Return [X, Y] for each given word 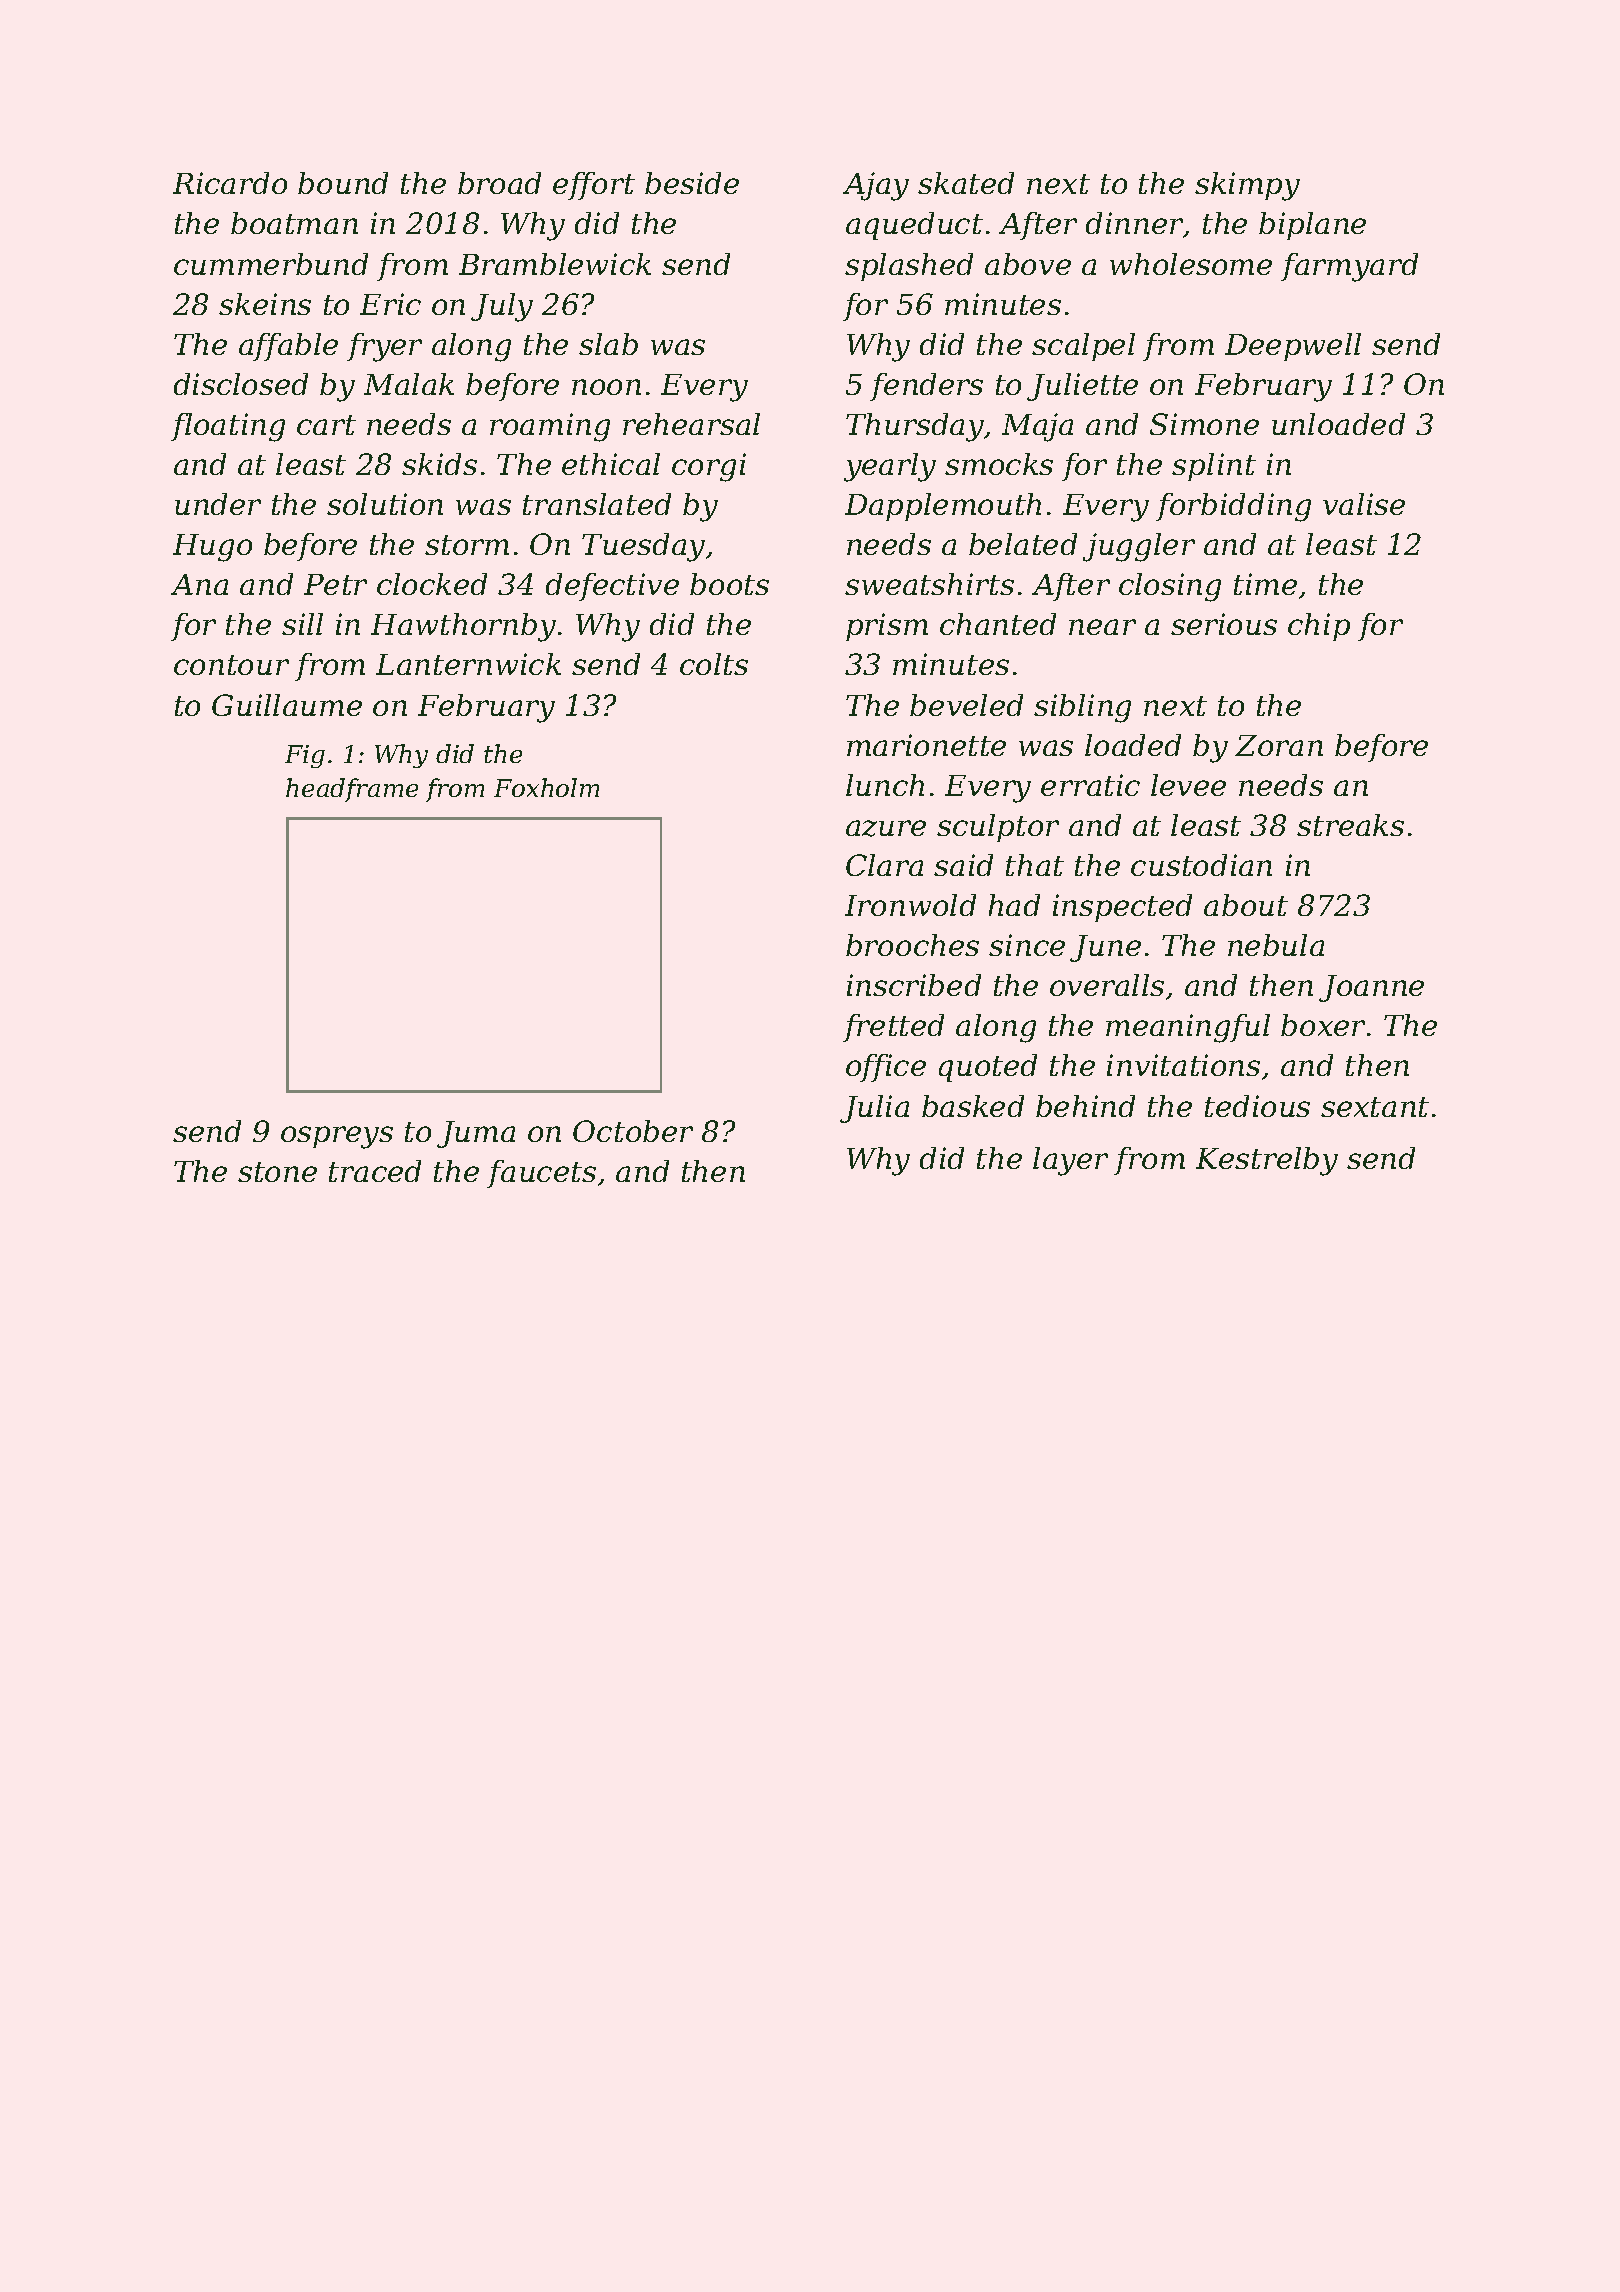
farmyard [1349, 267]
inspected [1122, 908]
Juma [476, 1134]
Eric [390, 304]
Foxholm [546, 787]
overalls [1107, 985]
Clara [884, 865]
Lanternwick [468, 664]
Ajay [876, 186]
